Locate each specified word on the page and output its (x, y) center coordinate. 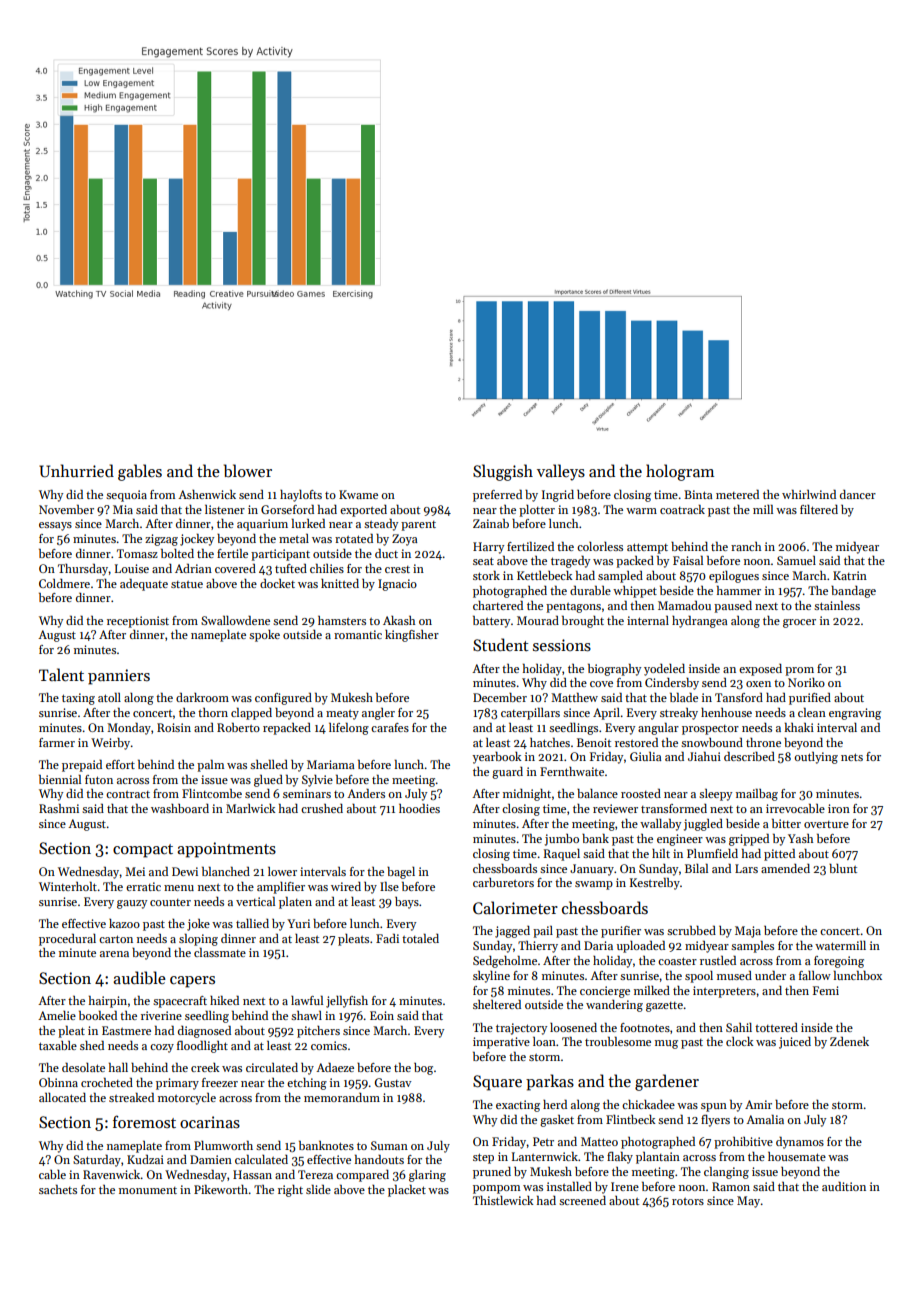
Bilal (696, 868)
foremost (144, 1121)
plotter (537, 511)
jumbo (562, 840)
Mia (123, 509)
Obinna (58, 1082)
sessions (562, 645)
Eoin (382, 1015)
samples (752, 947)
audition (844, 1186)
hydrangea (700, 622)
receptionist (138, 622)
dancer (858, 494)
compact (143, 851)
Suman (389, 1145)
